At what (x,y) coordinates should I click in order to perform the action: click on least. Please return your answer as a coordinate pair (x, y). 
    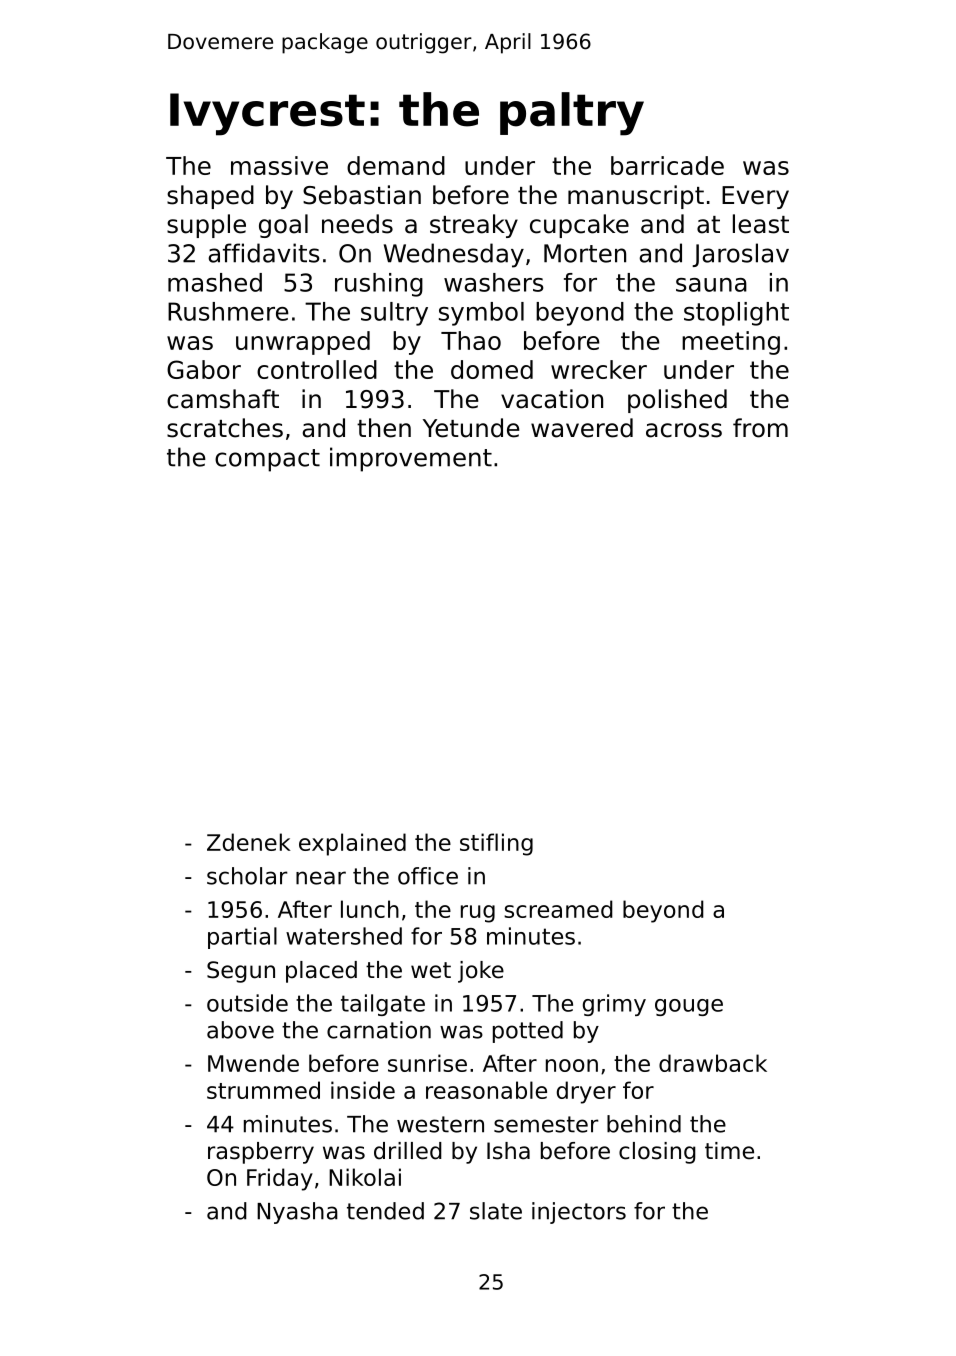
    Looking at the image, I should click on (761, 224).
